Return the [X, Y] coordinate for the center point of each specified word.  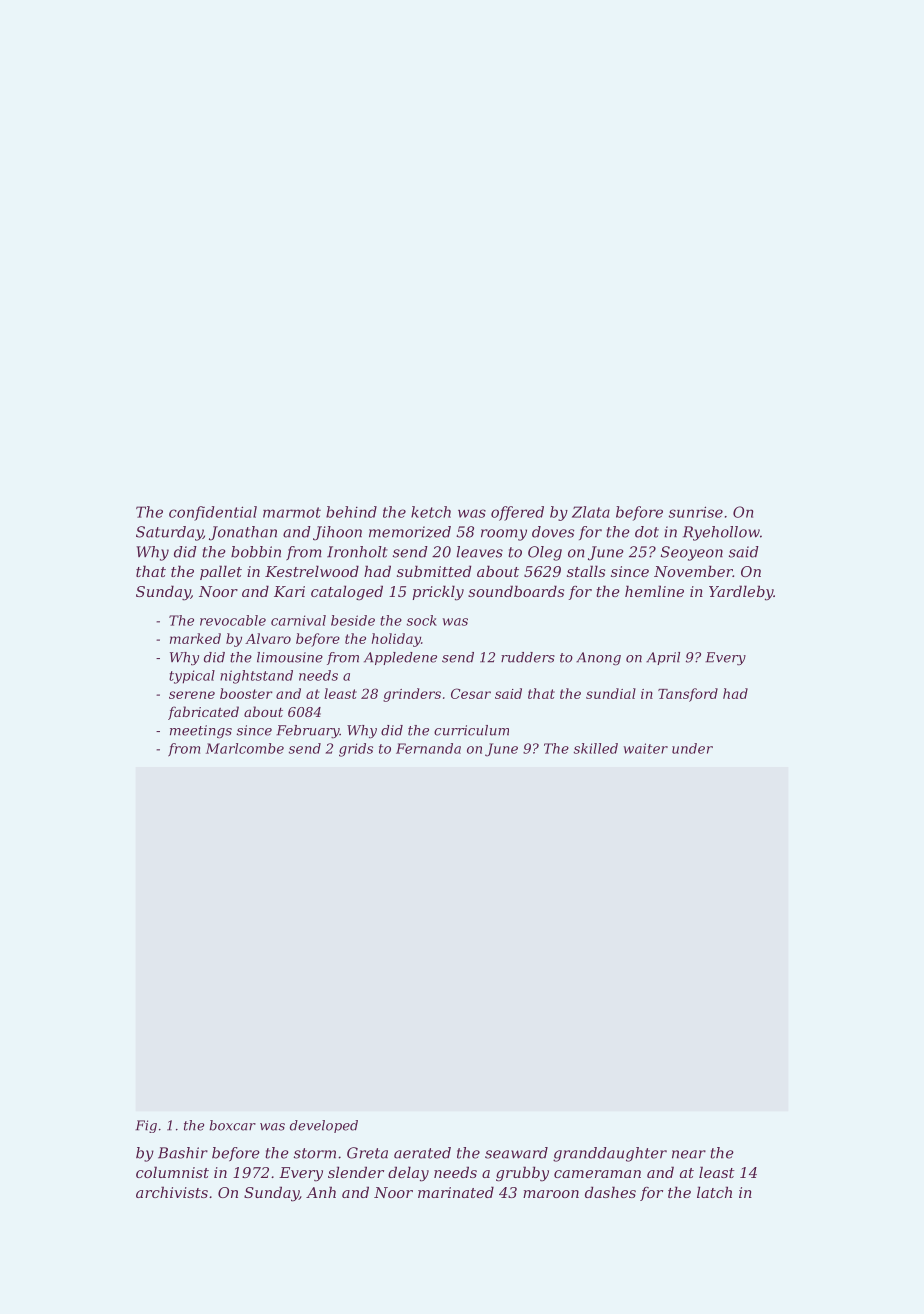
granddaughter [610, 1154]
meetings [201, 732]
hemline [654, 591]
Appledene [400, 658]
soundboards [516, 591]
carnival [298, 620]
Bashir [183, 1153]
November [693, 571]
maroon [551, 1194]
